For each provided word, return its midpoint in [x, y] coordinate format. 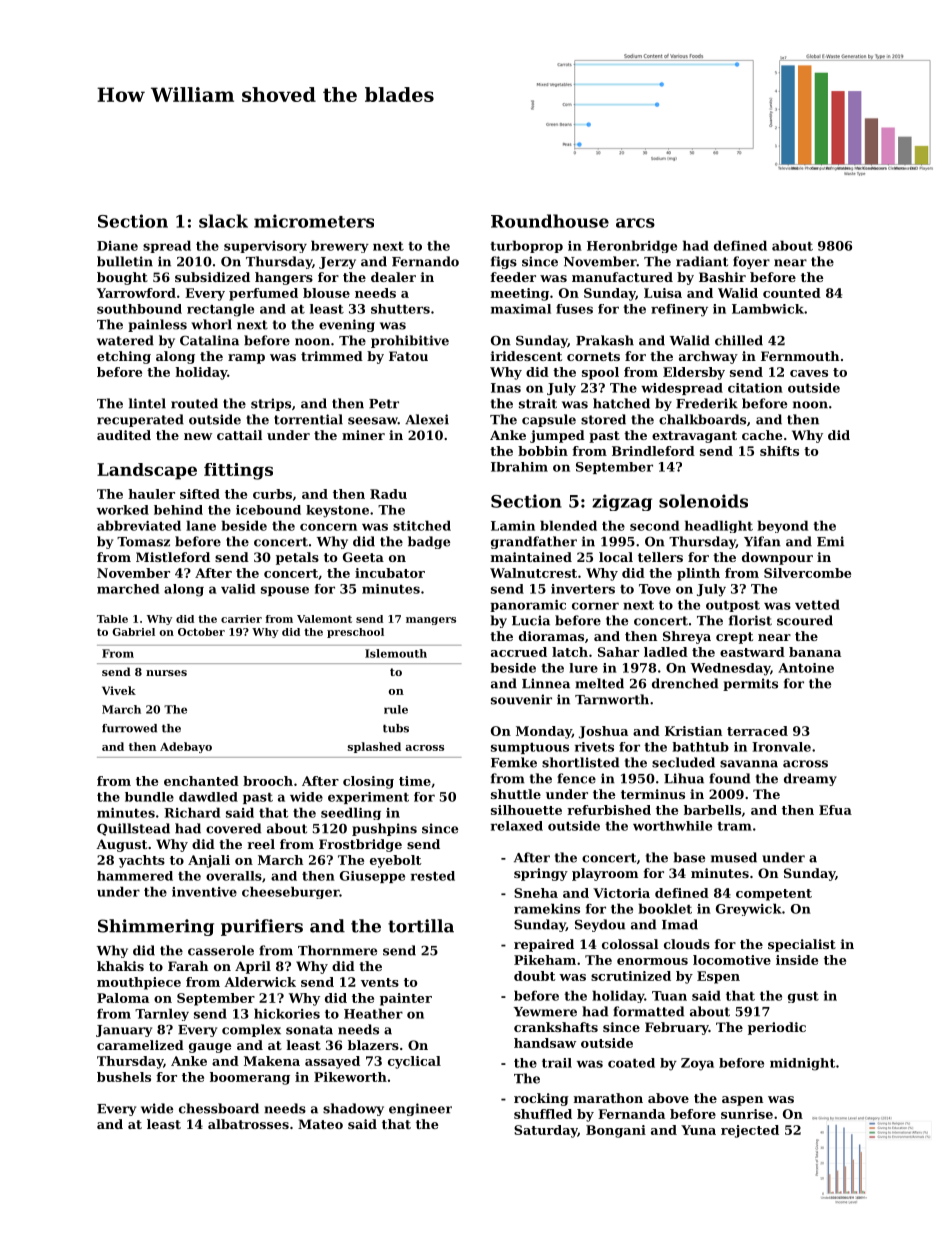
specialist [802, 945]
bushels [124, 1077]
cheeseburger [290, 892]
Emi [830, 541]
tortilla [421, 926]
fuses [574, 309]
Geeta [363, 557]
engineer [420, 1109]
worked [123, 510]
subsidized [212, 277]
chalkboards [702, 419]
